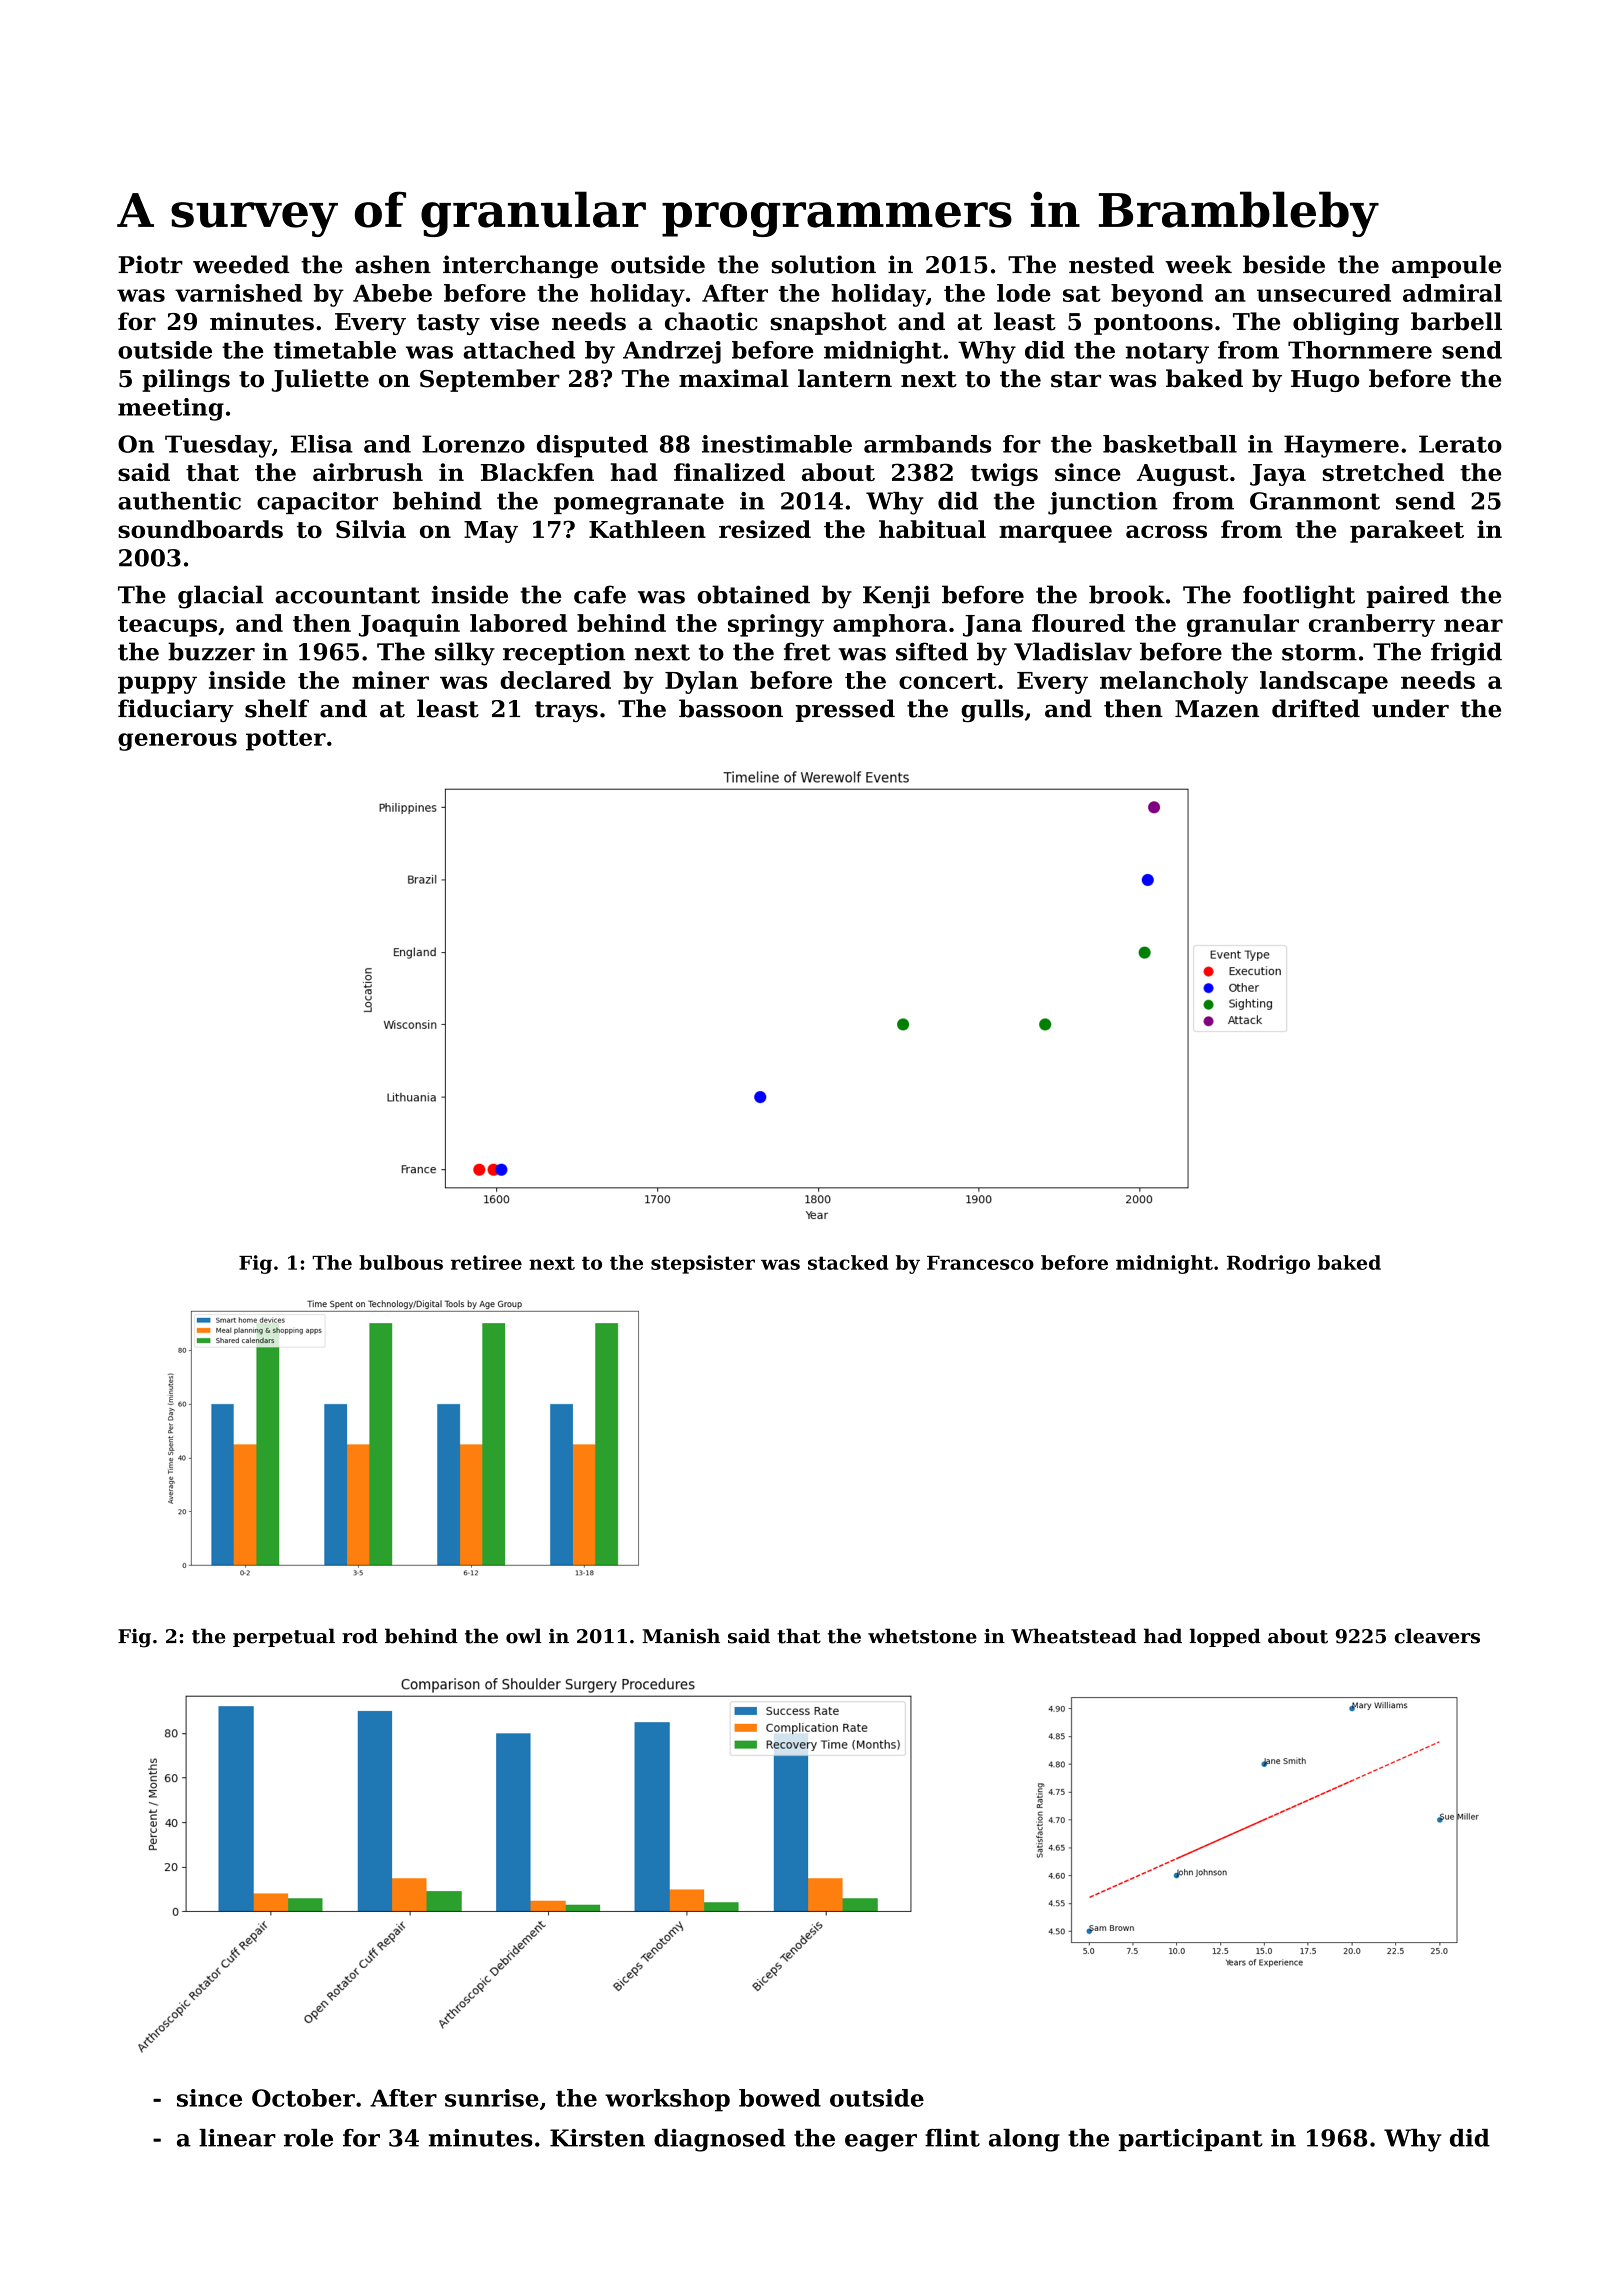  What do you see at coordinates (711, 321) in the screenshot?
I see `chaotic` at bounding box center [711, 321].
